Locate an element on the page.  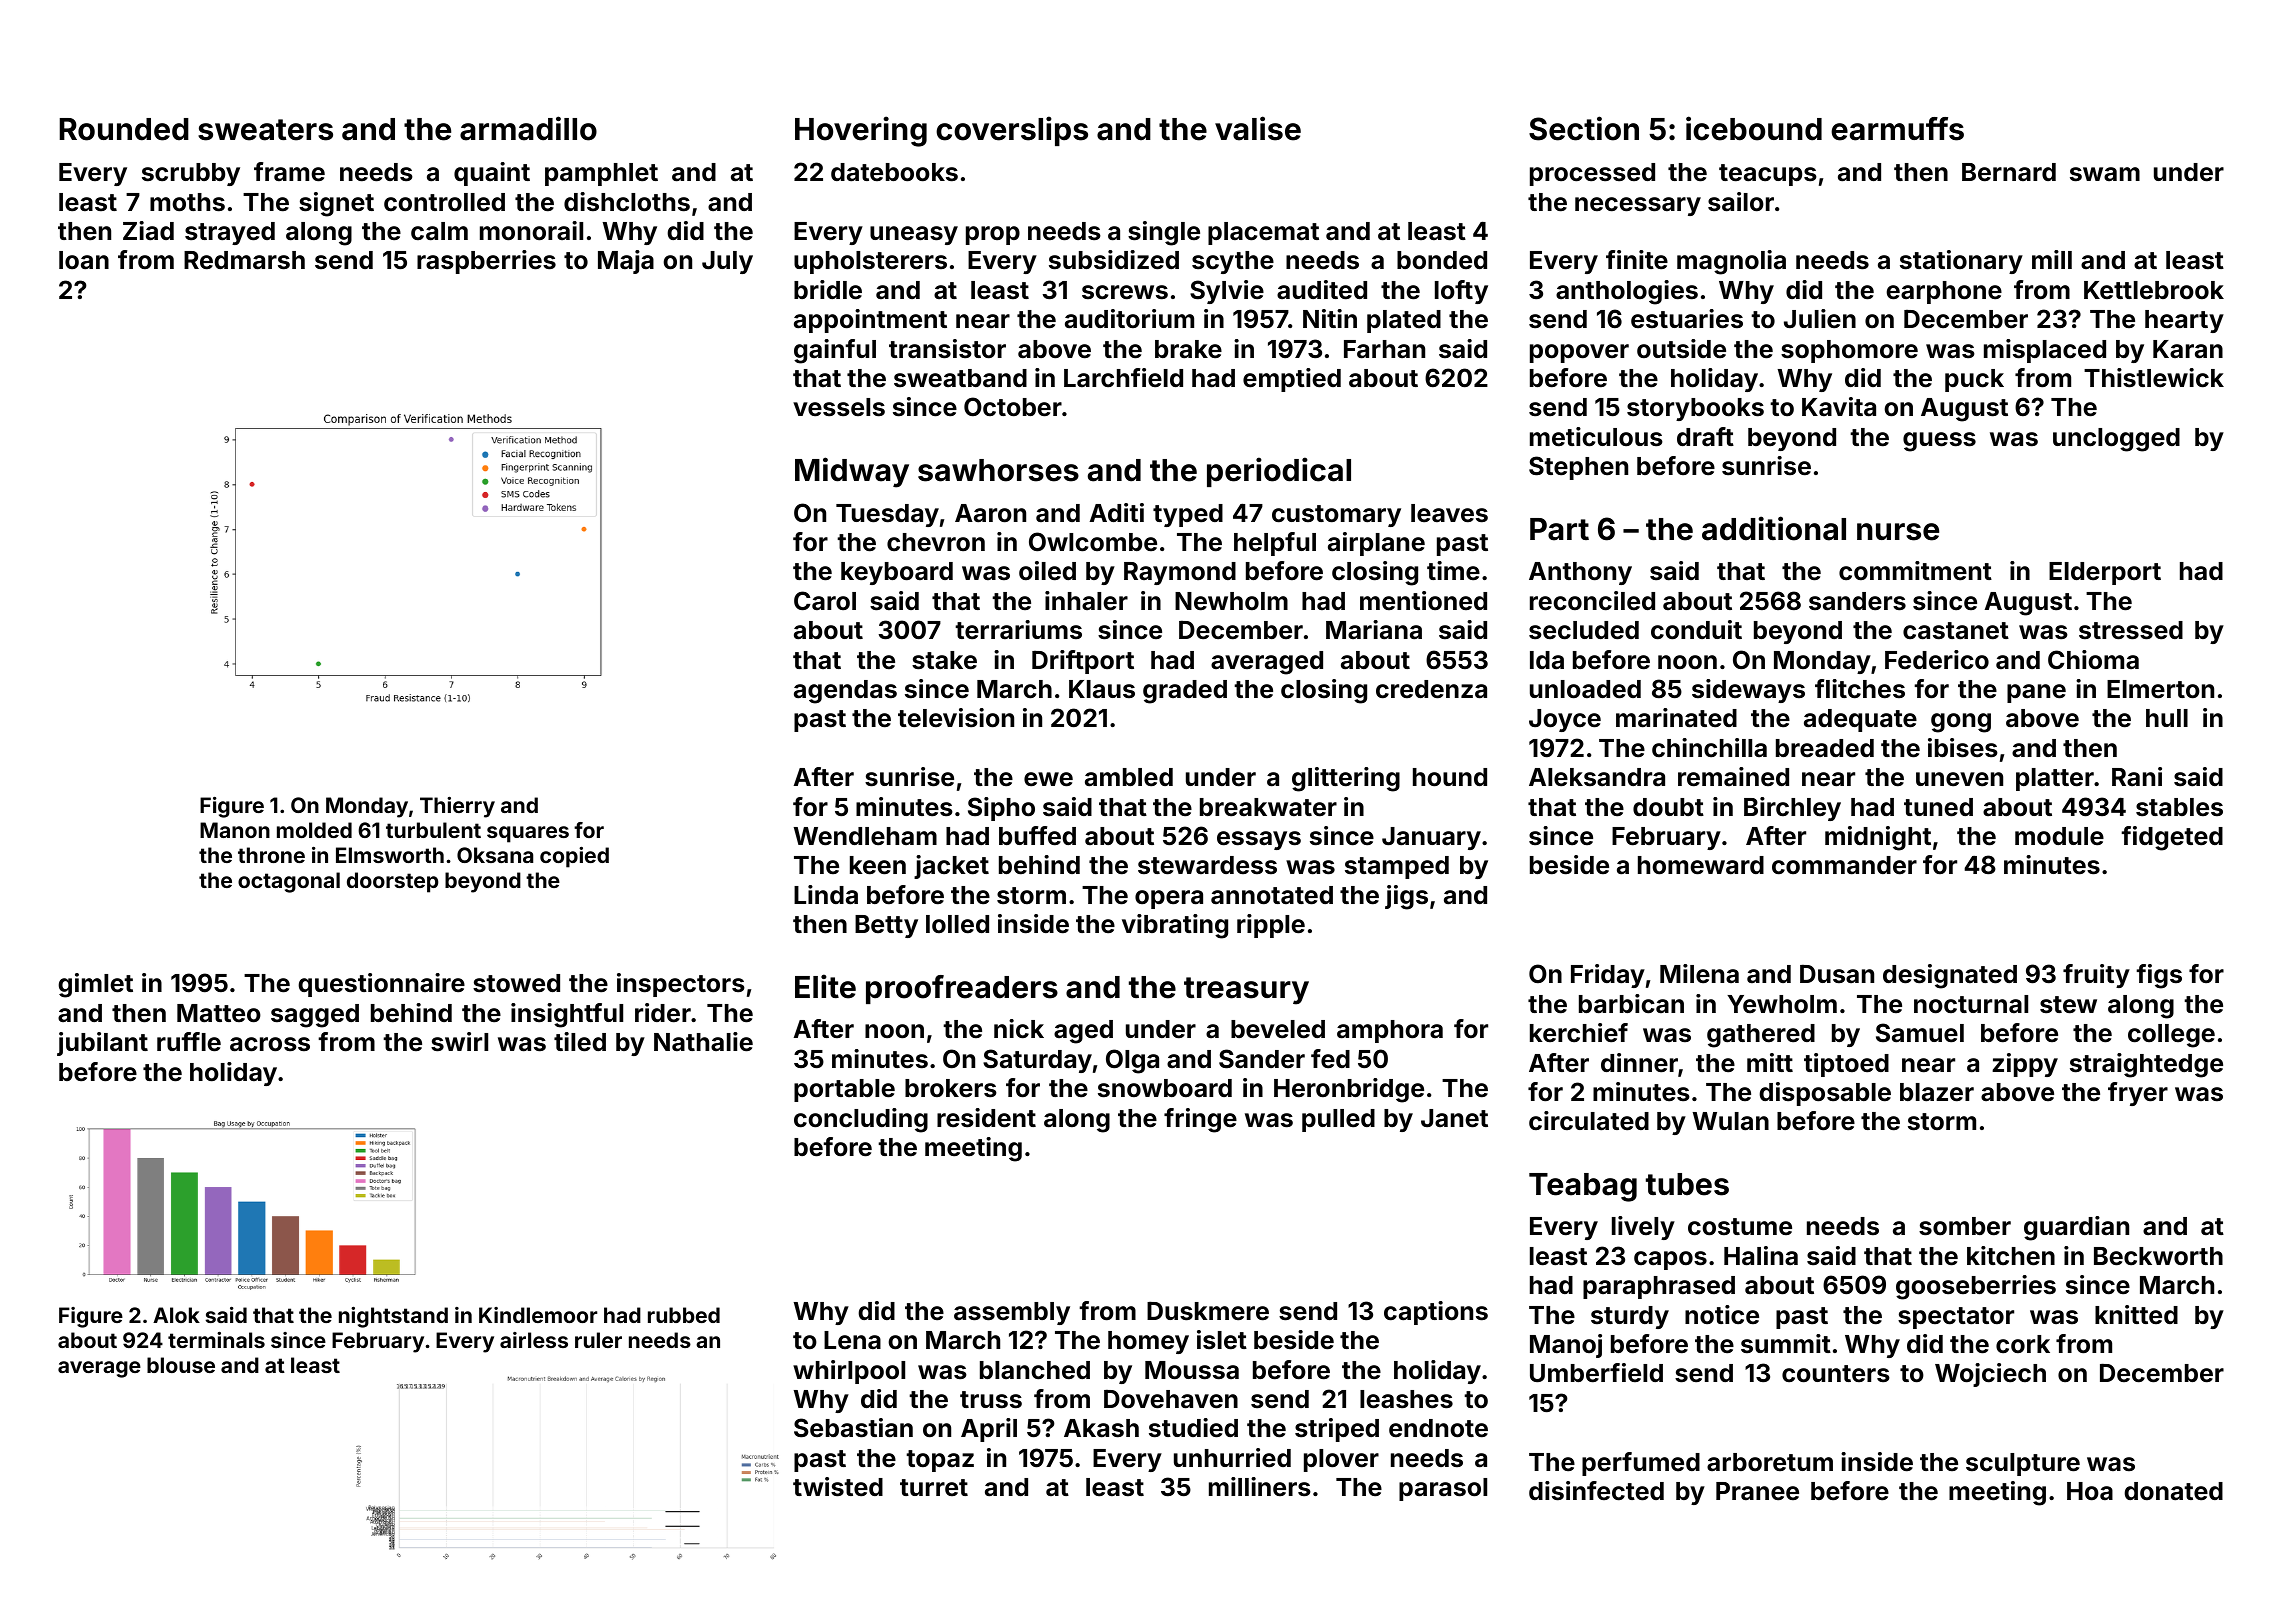
armadillo is located at coordinates (528, 128).
